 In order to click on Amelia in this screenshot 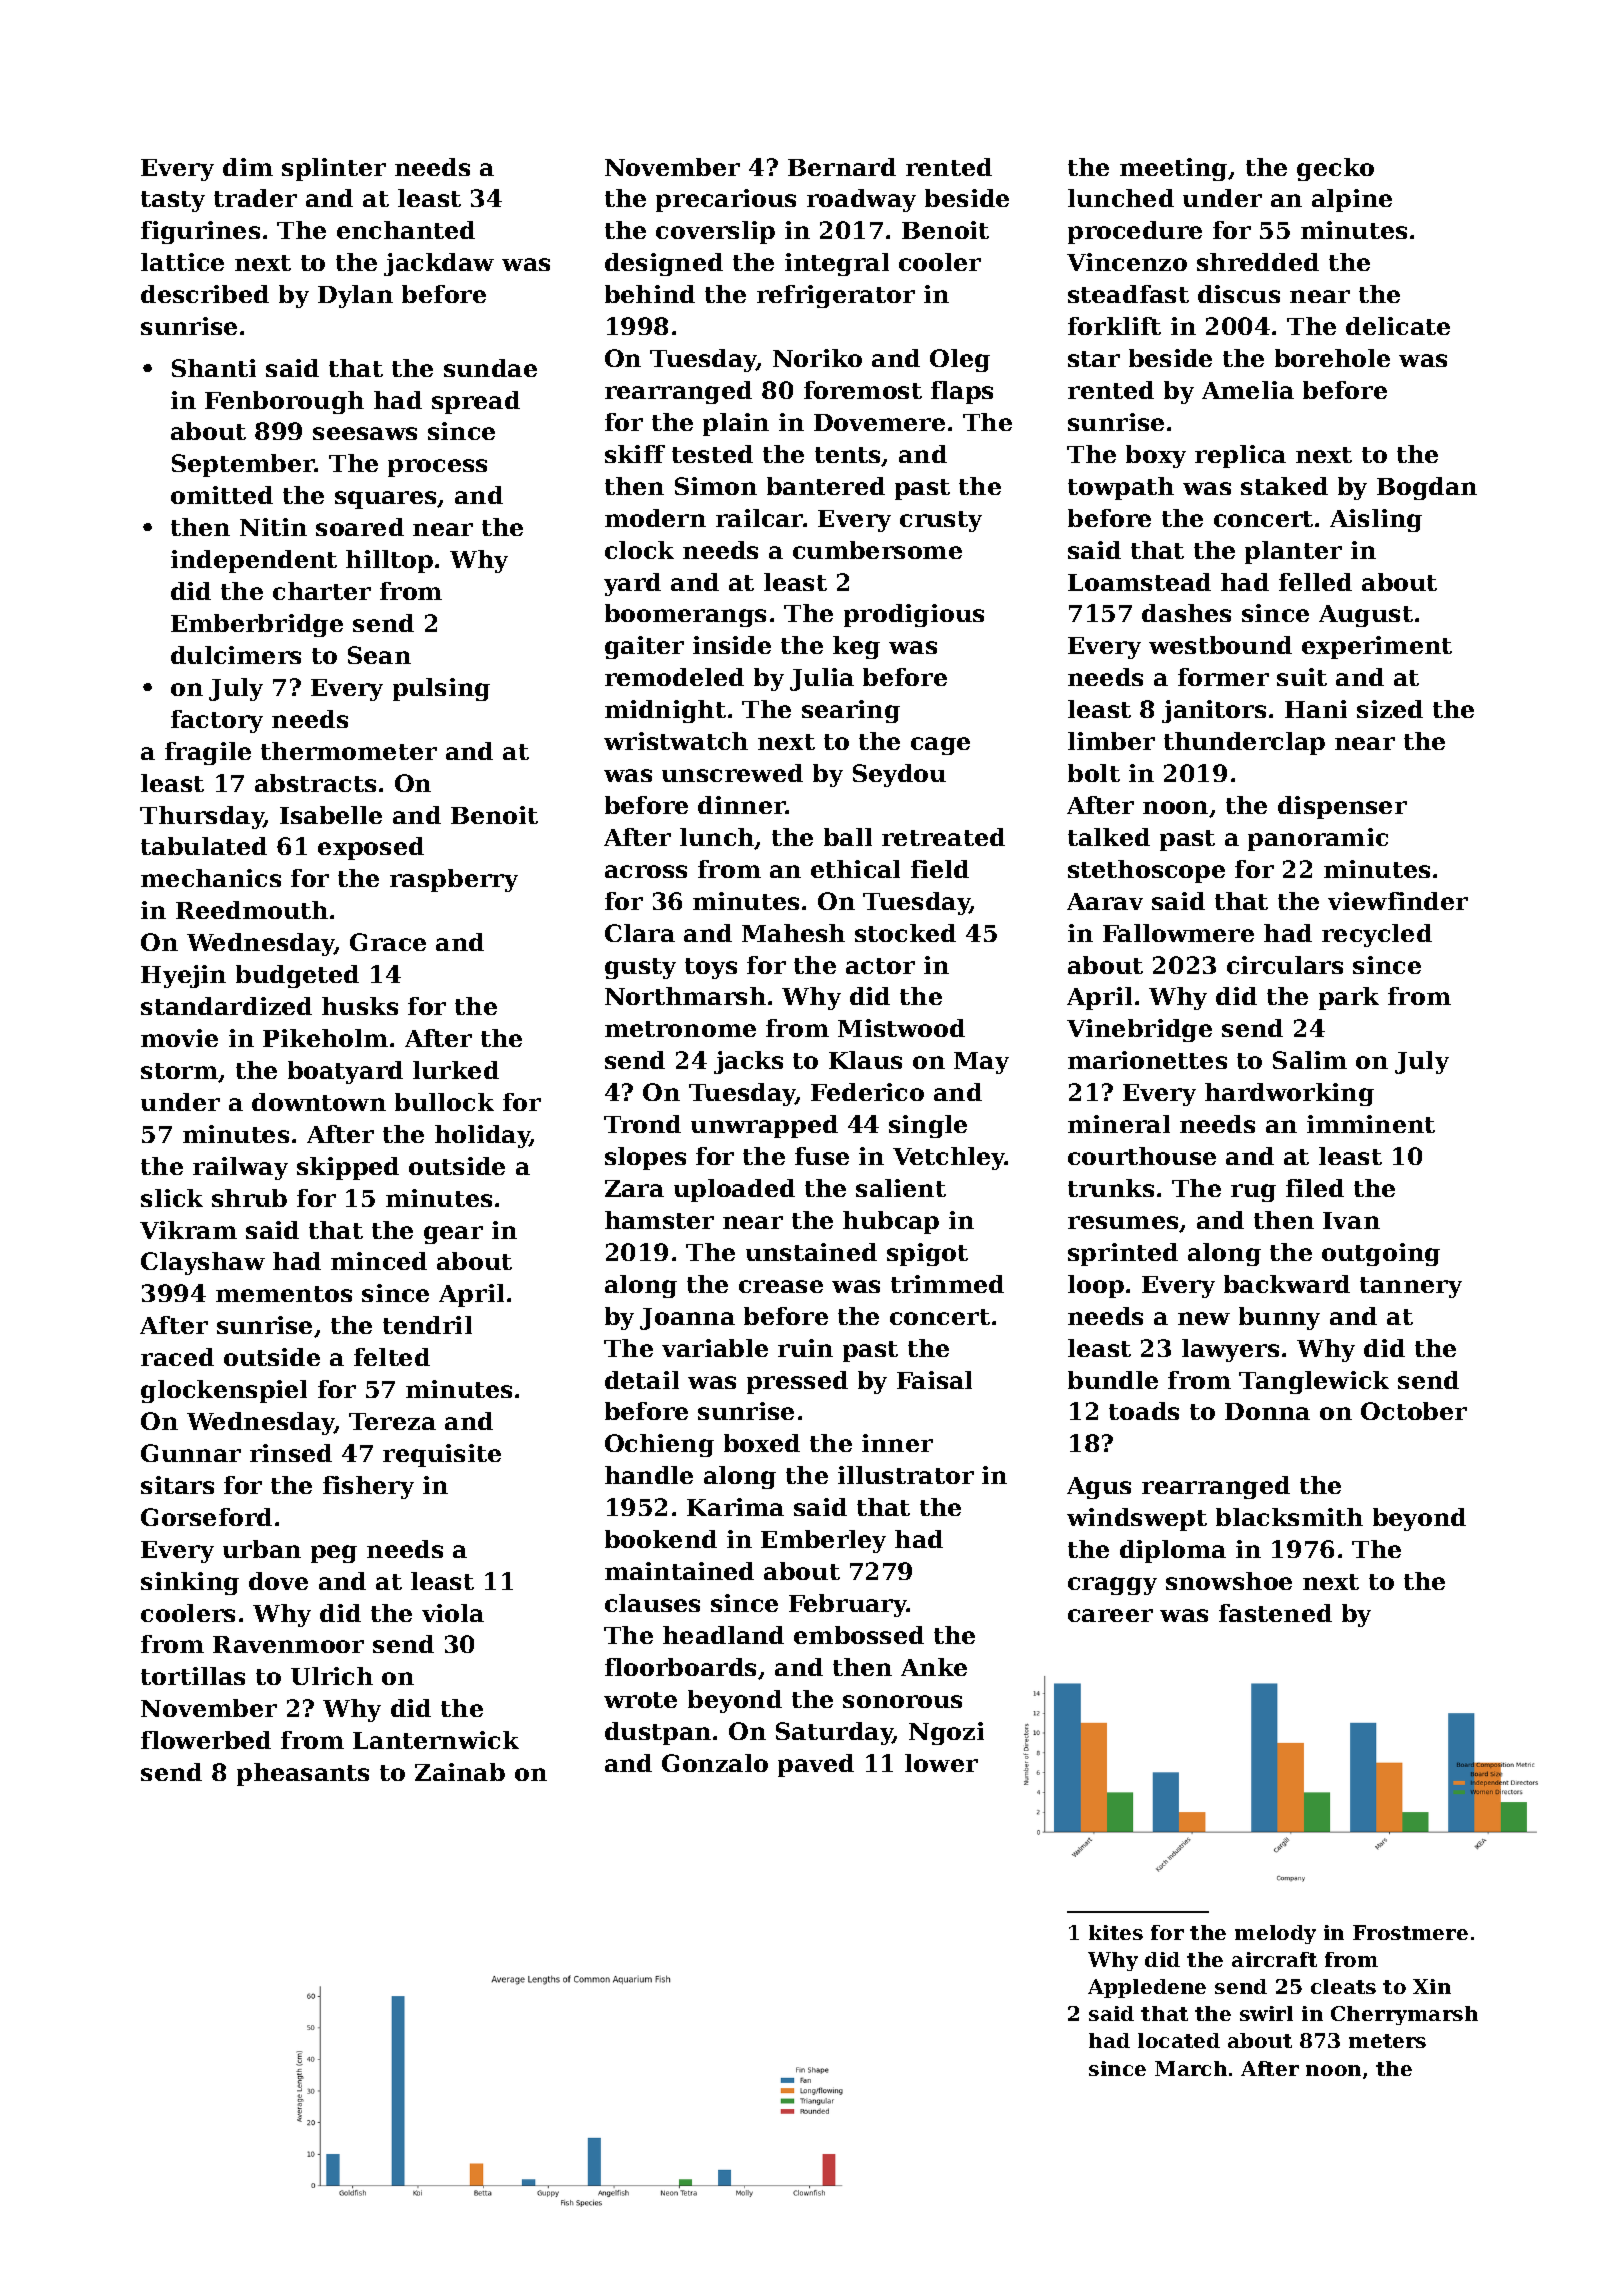, I will do `click(1248, 390)`.
